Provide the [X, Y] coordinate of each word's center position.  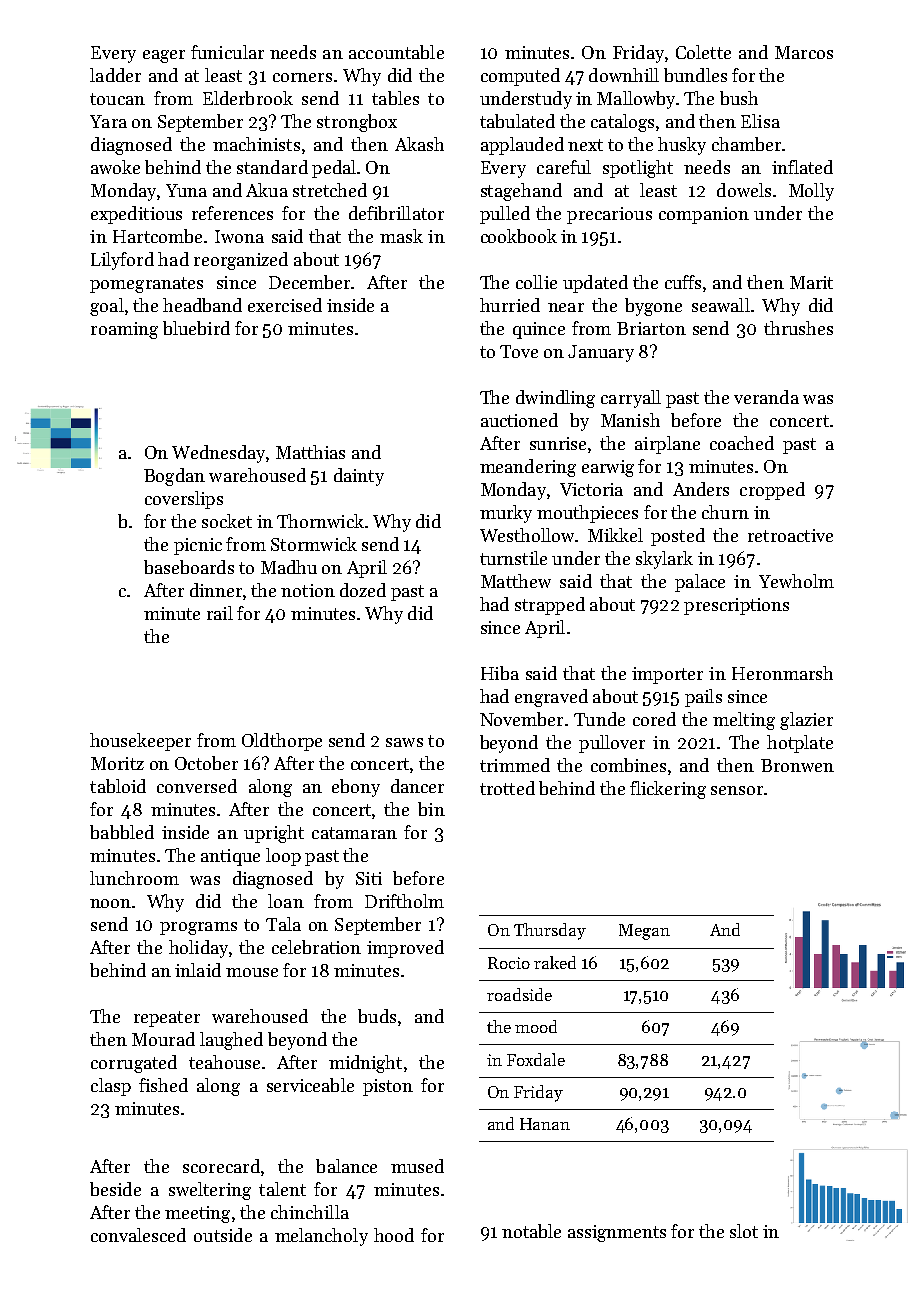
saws [404, 742]
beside [115, 1189]
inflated [802, 167]
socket [227, 521]
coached [742, 443]
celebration [316, 947]
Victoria [591, 489]
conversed [197, 786]
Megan [644, 932]
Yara [108, 121]
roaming [124, 330]
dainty [359, 477]
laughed [231, 1041]
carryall [631, 399]
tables [395, 98]
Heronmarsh [782, 673]
